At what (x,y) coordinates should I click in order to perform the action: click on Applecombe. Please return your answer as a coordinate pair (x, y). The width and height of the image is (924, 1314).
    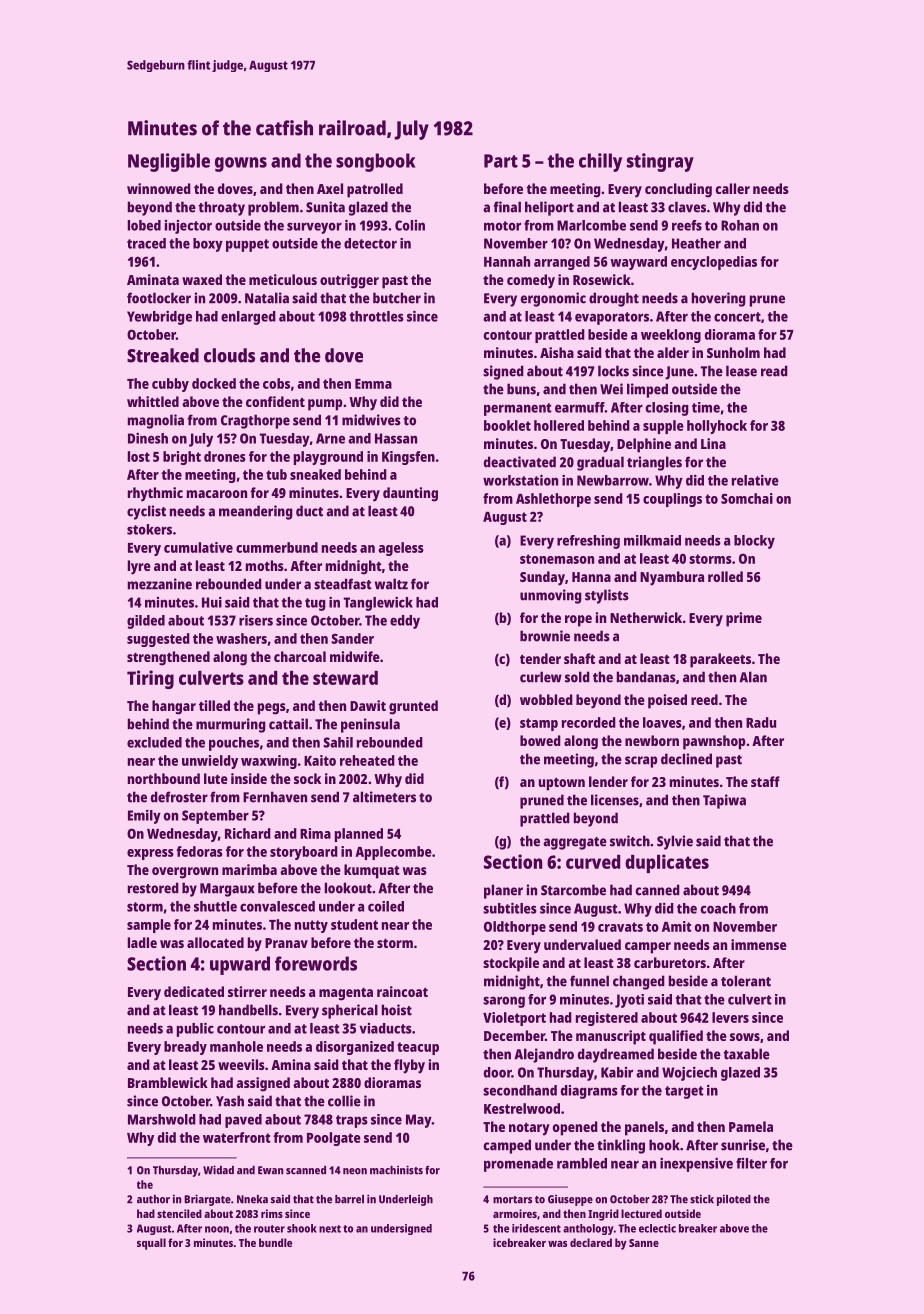
    Looking at the image, I should click on (393, 853).
